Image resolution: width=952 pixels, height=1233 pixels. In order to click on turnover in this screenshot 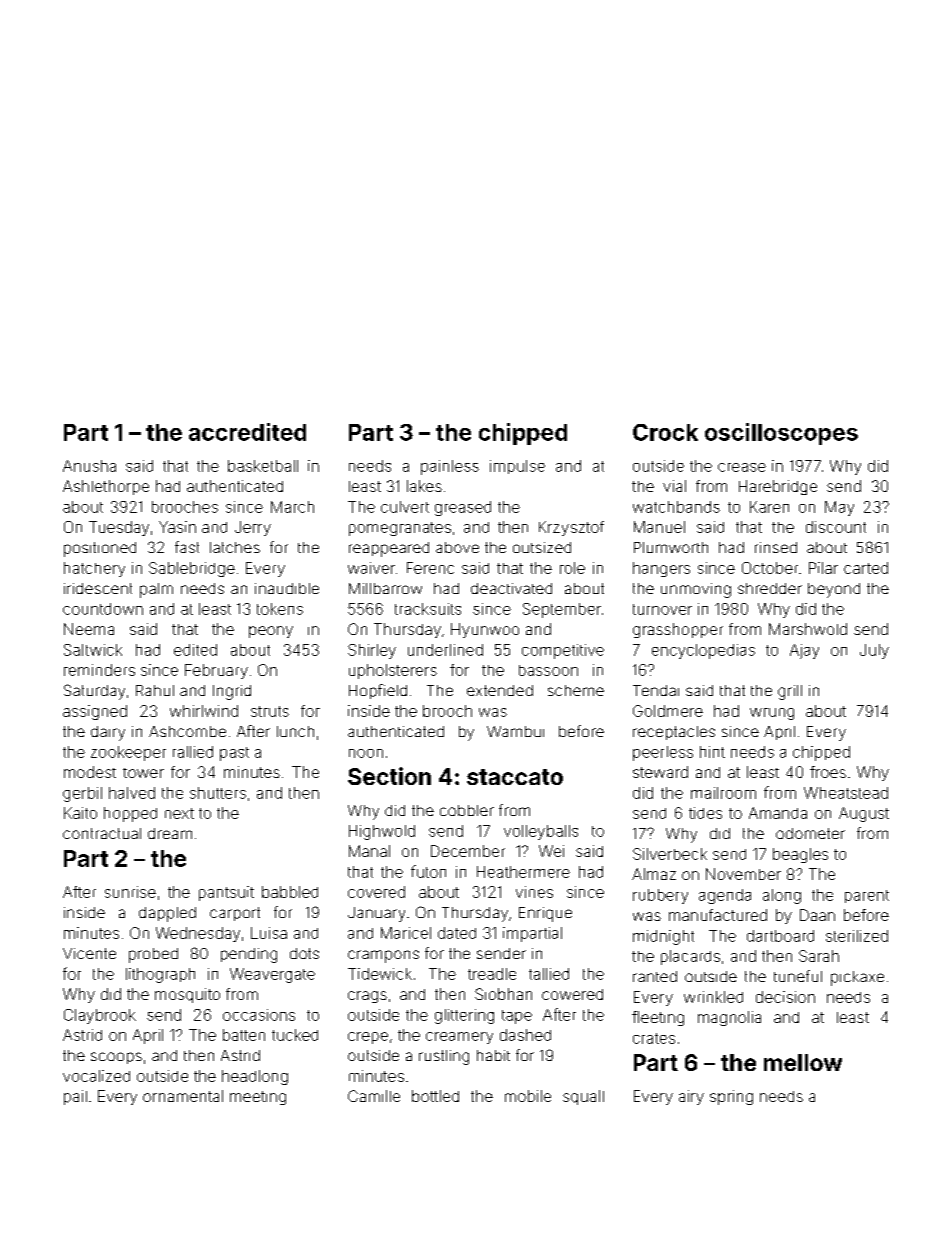, I will do `click(662, 609)`.
